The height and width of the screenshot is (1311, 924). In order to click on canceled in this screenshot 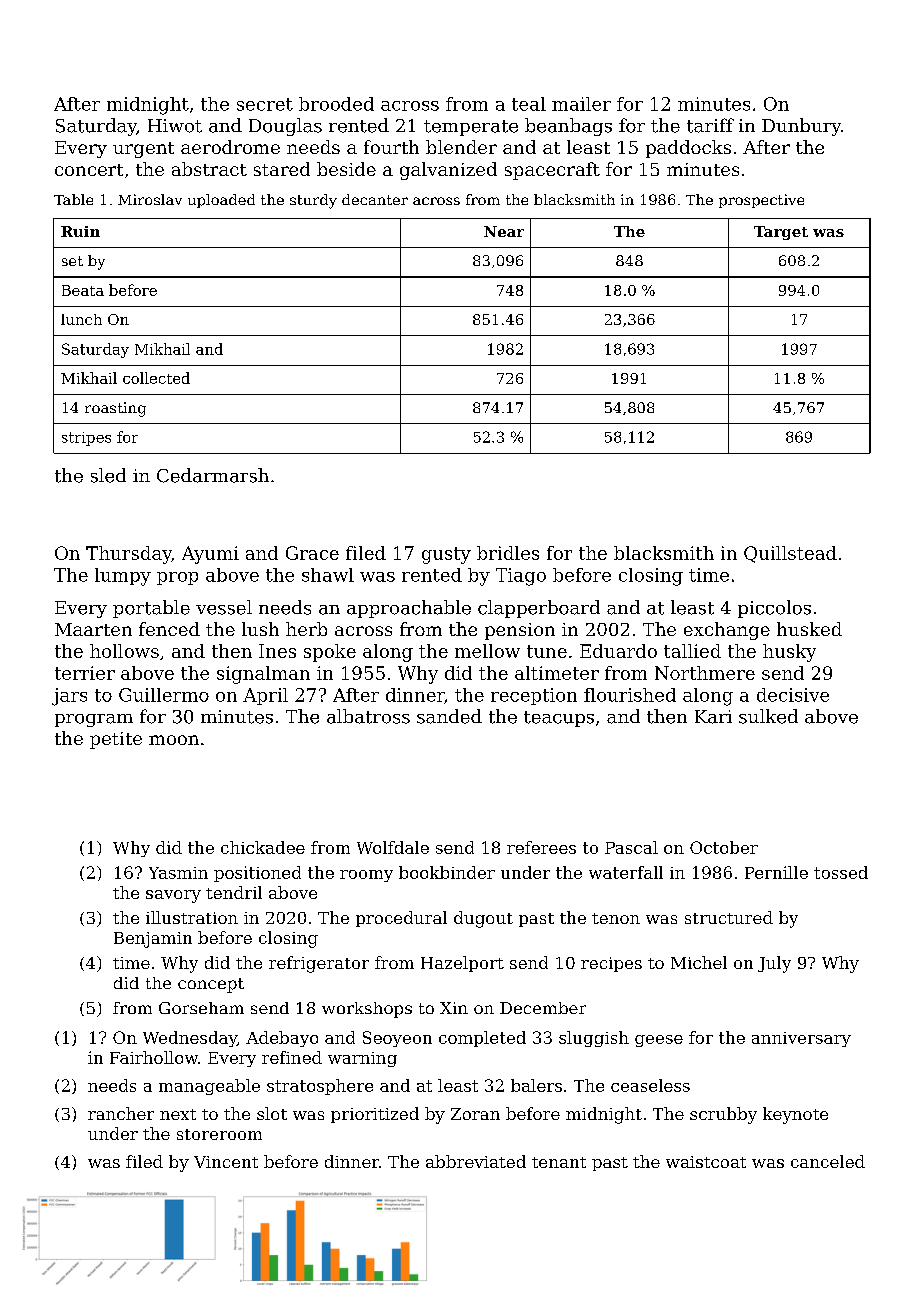, I will do `click(828, 1161)`.
